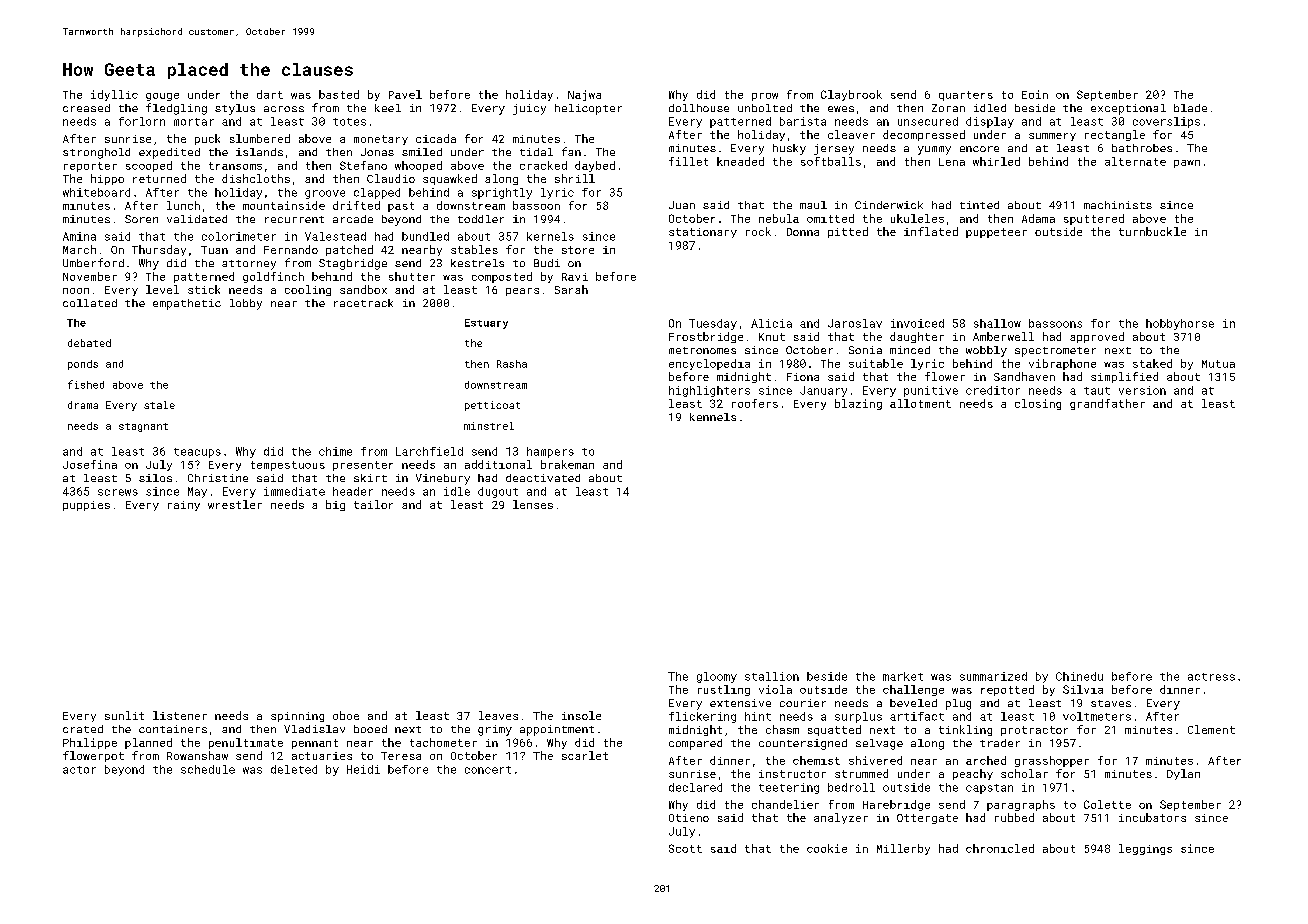  Describe the element at coordinates (488, 770) in the document. I see `concert` at that location.
